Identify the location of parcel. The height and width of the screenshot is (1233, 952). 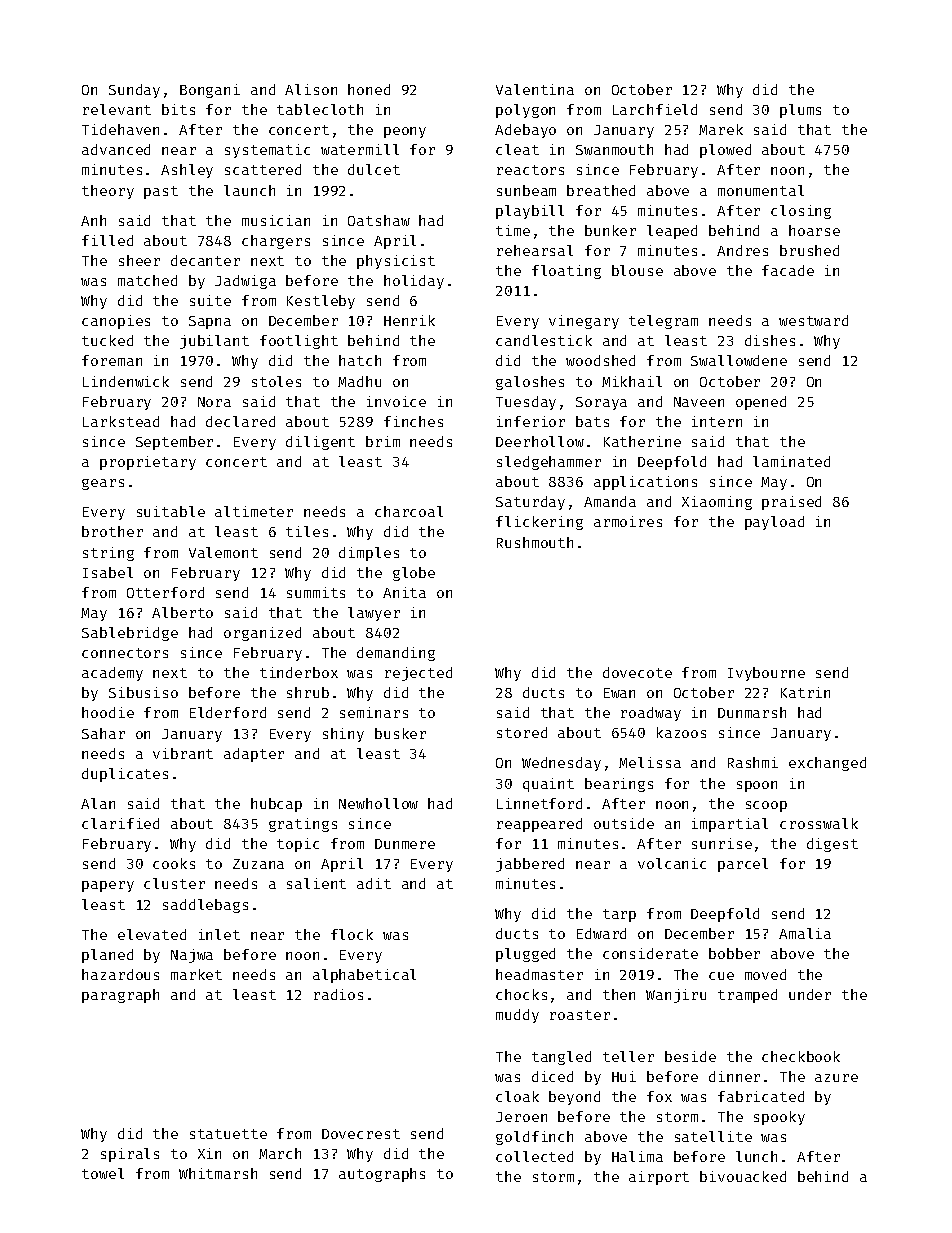
(743, 865).
